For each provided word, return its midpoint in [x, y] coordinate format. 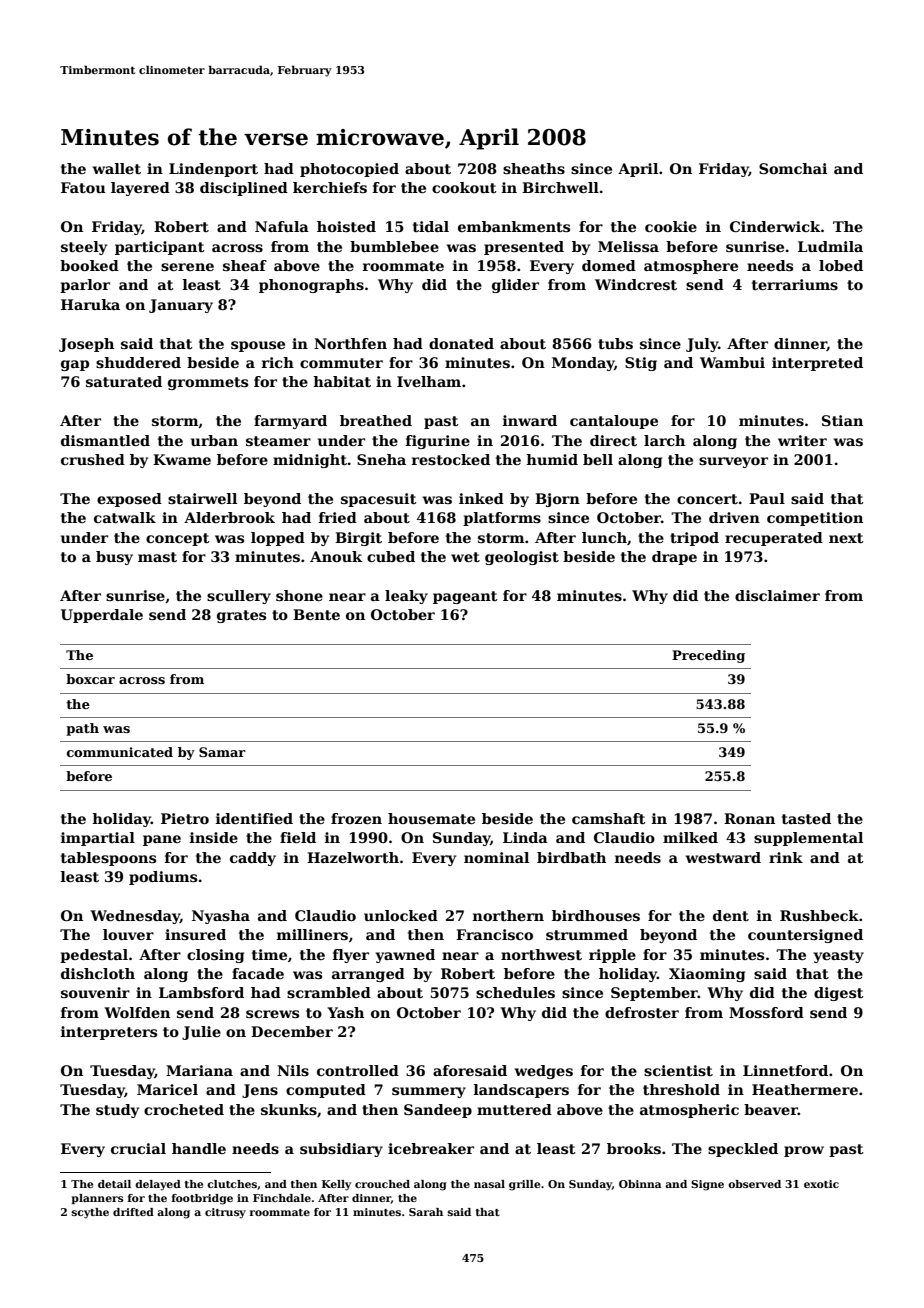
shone [299, 595]
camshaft [609, 818]
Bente [316, 614]
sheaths [534, 168]
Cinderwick [775, 226]
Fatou [83, 187]
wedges [543, 1072]
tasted [806, 818]
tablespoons [108, 859]
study [117, 1111]
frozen [356, 818]
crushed [93, 459]
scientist [678, 1070]
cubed [391, 556]
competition [815, 519]
